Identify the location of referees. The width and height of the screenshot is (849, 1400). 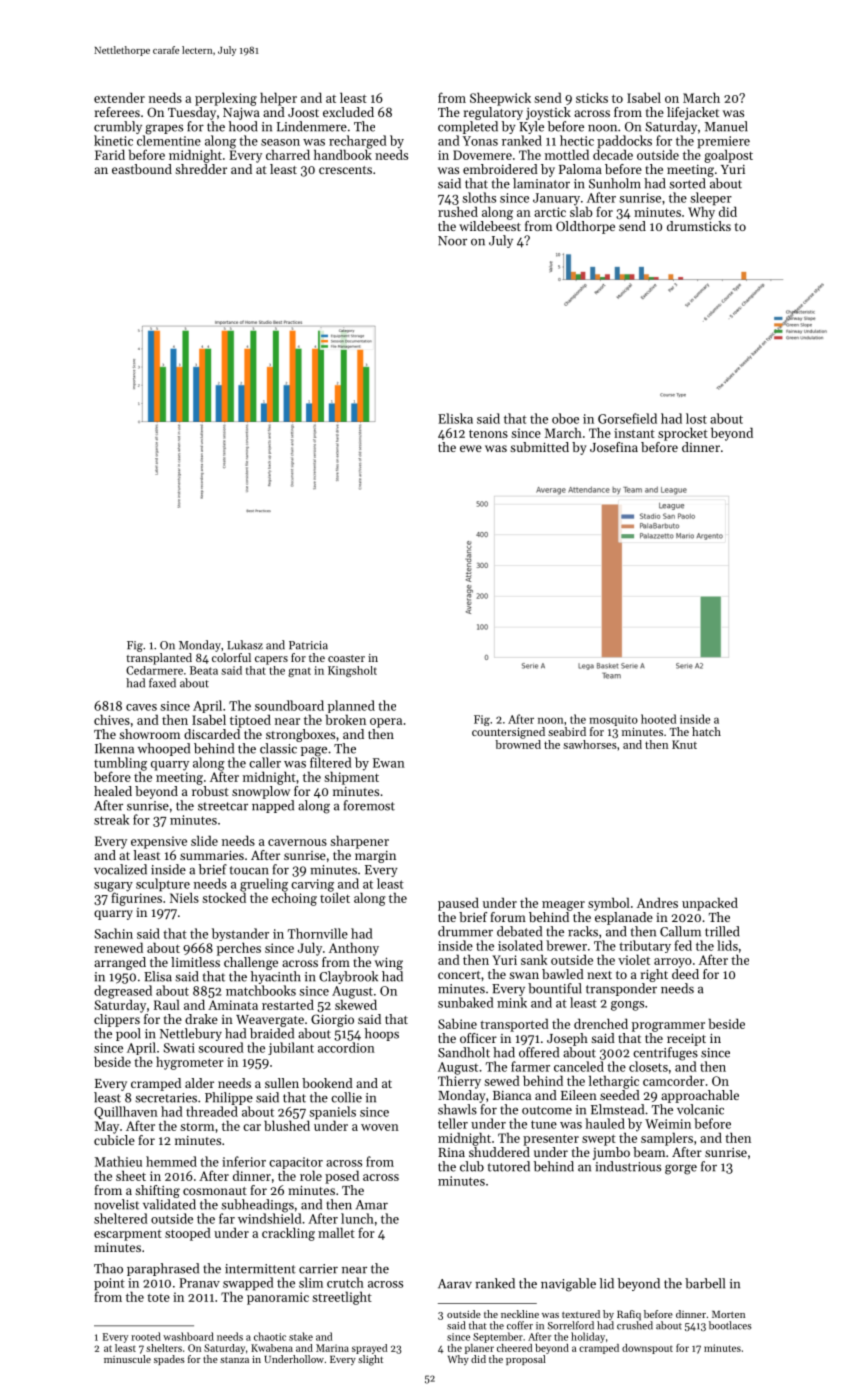
(117, 112).
